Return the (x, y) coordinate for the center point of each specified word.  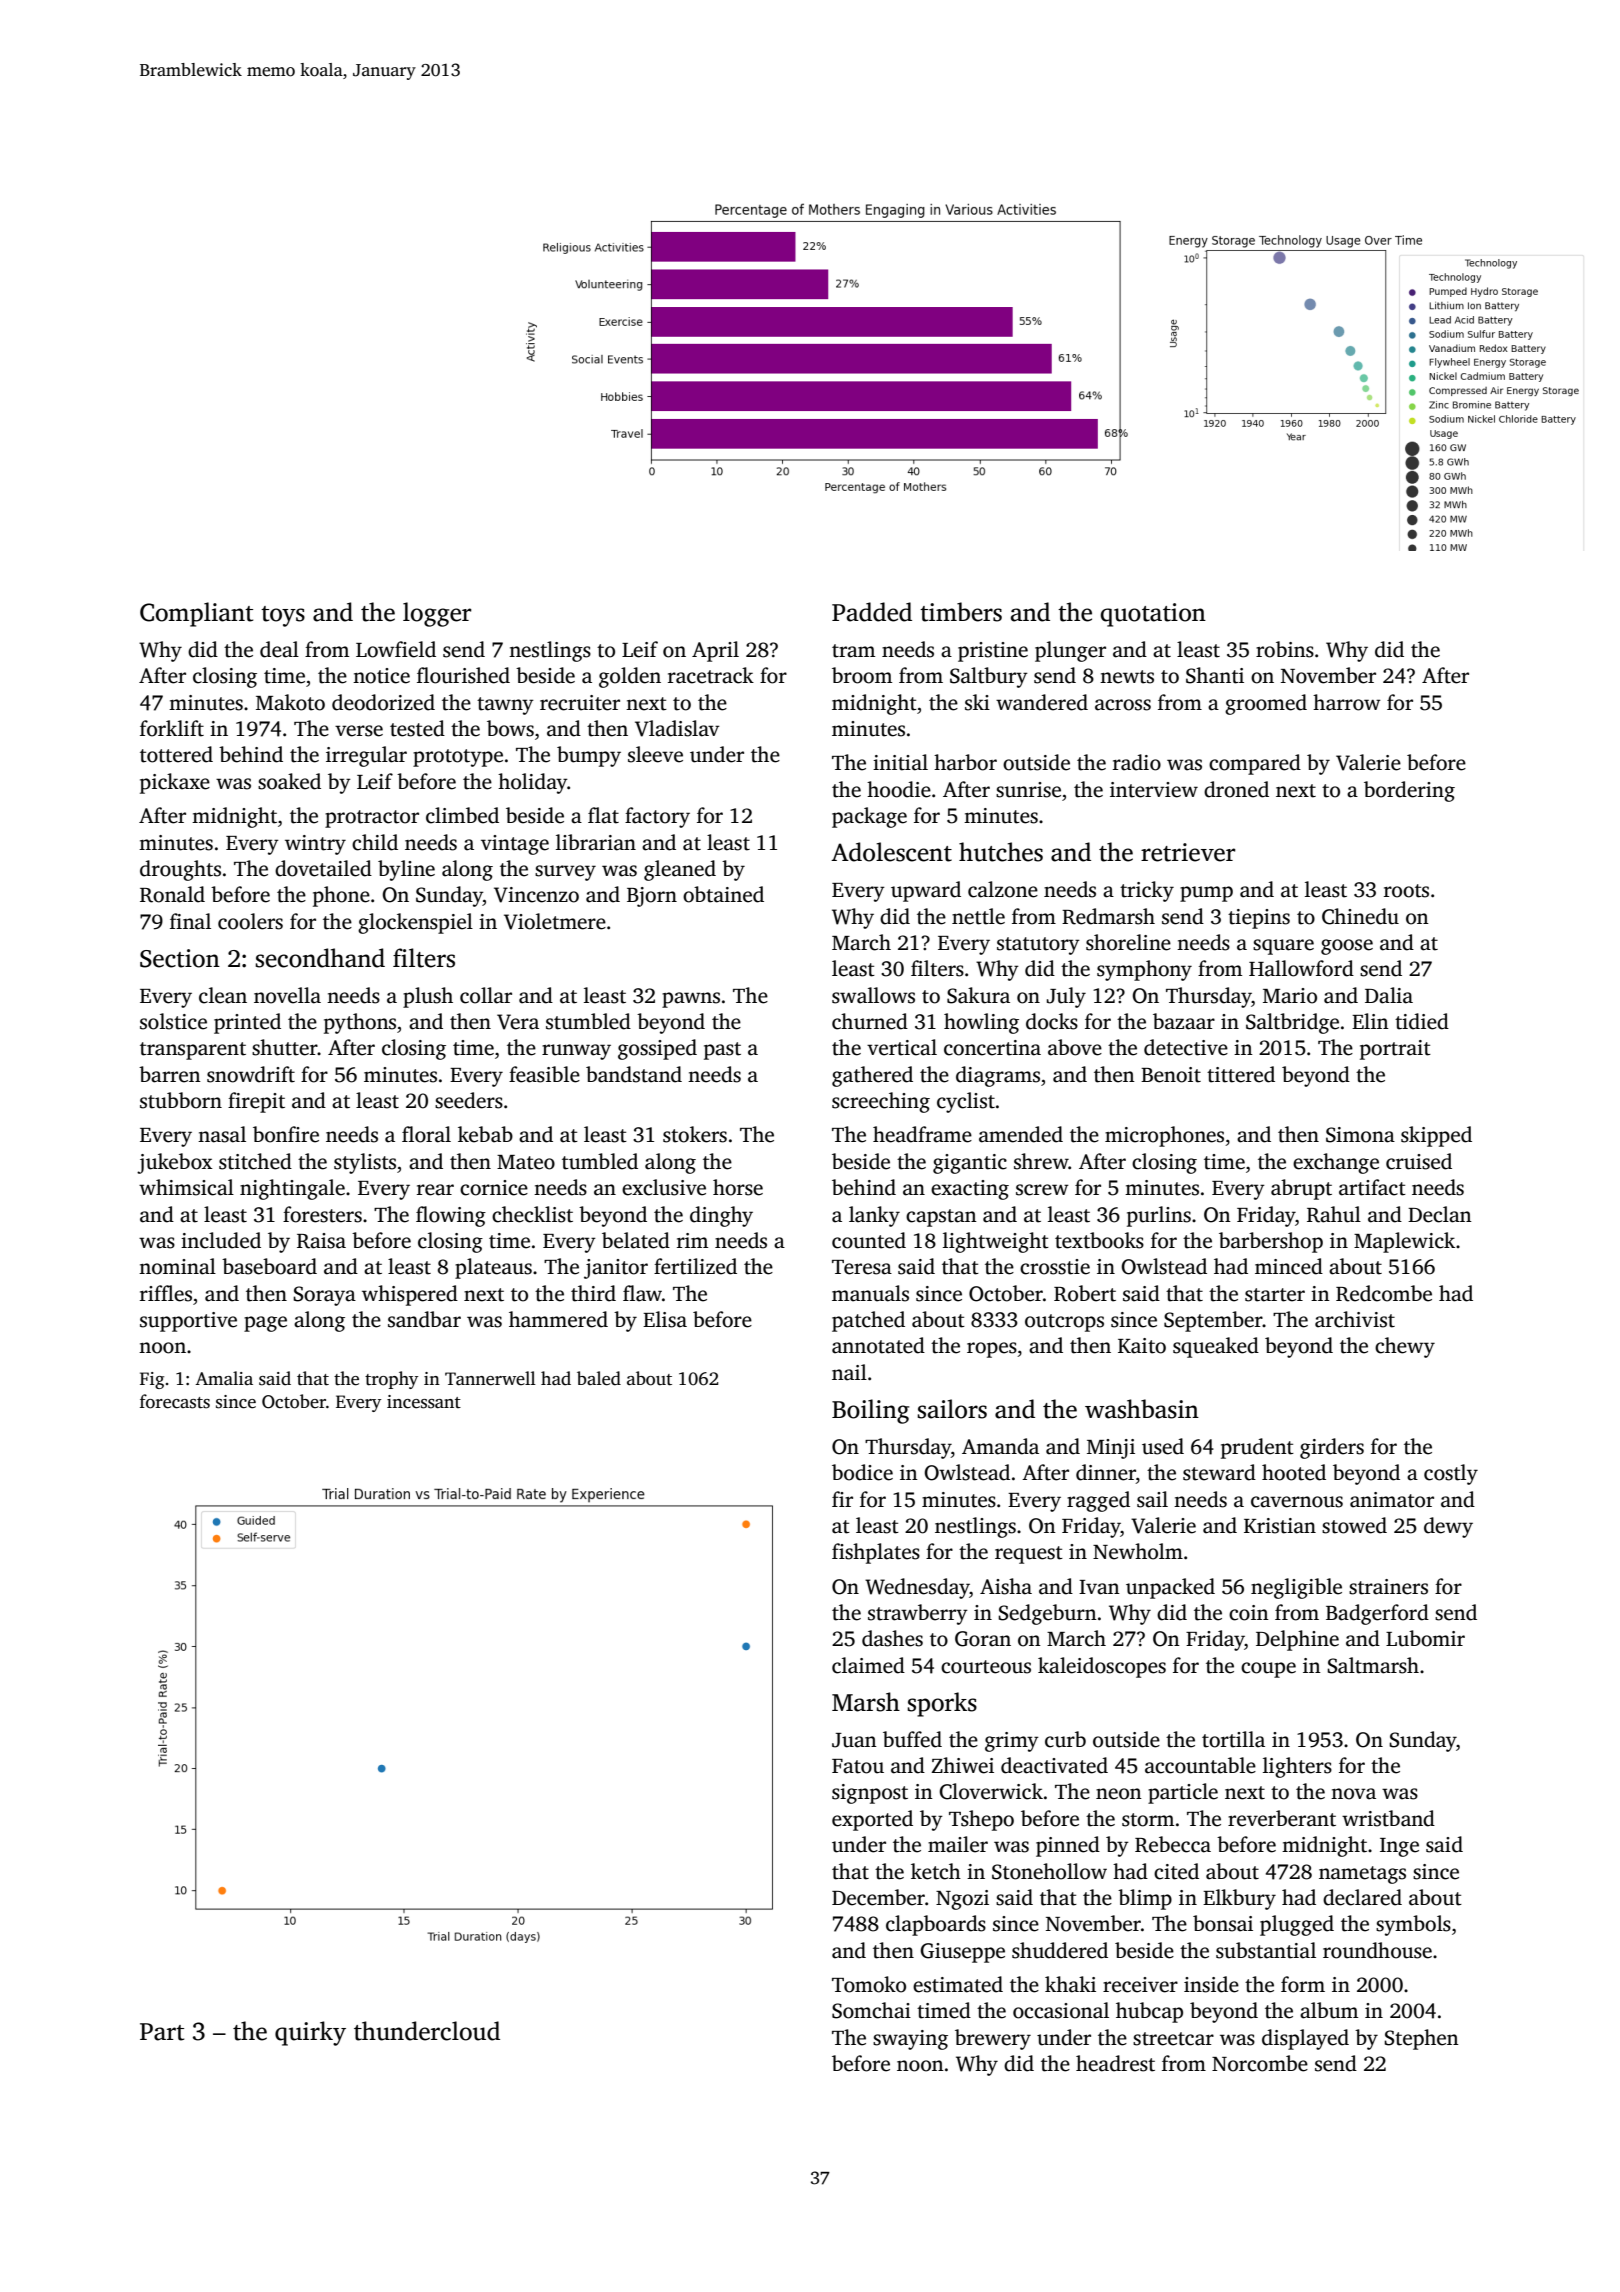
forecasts (175, 1401)
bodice (862, 1472)
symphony (1144, 970)
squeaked (1216, 1347)
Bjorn (652, 897)
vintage (515, 845)
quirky (310, 2033)
